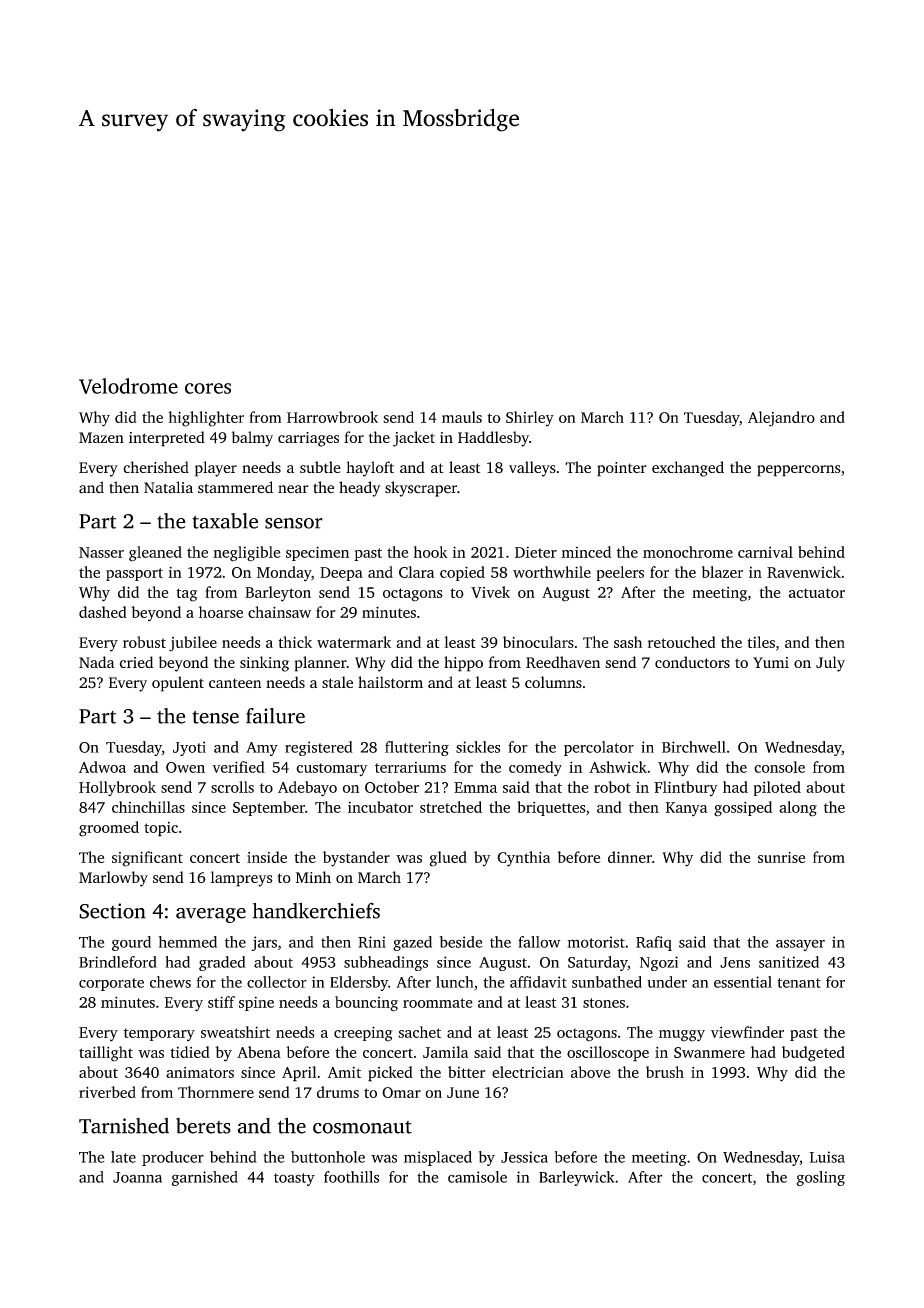 This document has width=924, height=1308. What do you see at coordinates (789, 962) in the document?
I see `sanitized` at bounding box center [789, 962].
